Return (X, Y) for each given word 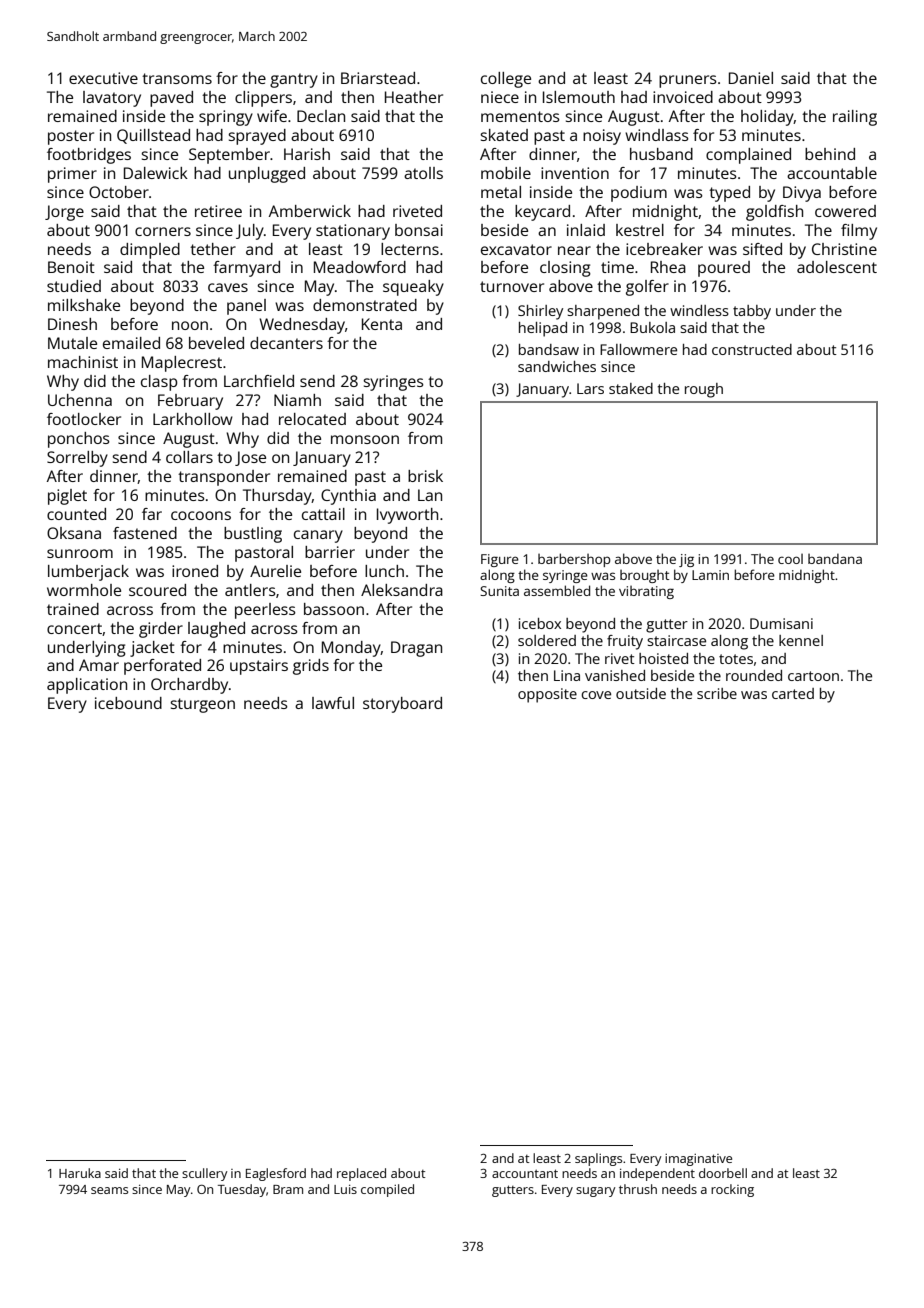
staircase (676, 640)
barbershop (574, 560)
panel (246, 307)
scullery (204, 1174)
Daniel (751, 78)
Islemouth (579, 97)
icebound (128, 703)
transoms (177, 78)
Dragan (416, 649)
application (87, 686)
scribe (717, 693)
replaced (361, 1174)
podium (639, 194)
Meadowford (360, 267)
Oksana (74, 533)
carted (793, 693)
